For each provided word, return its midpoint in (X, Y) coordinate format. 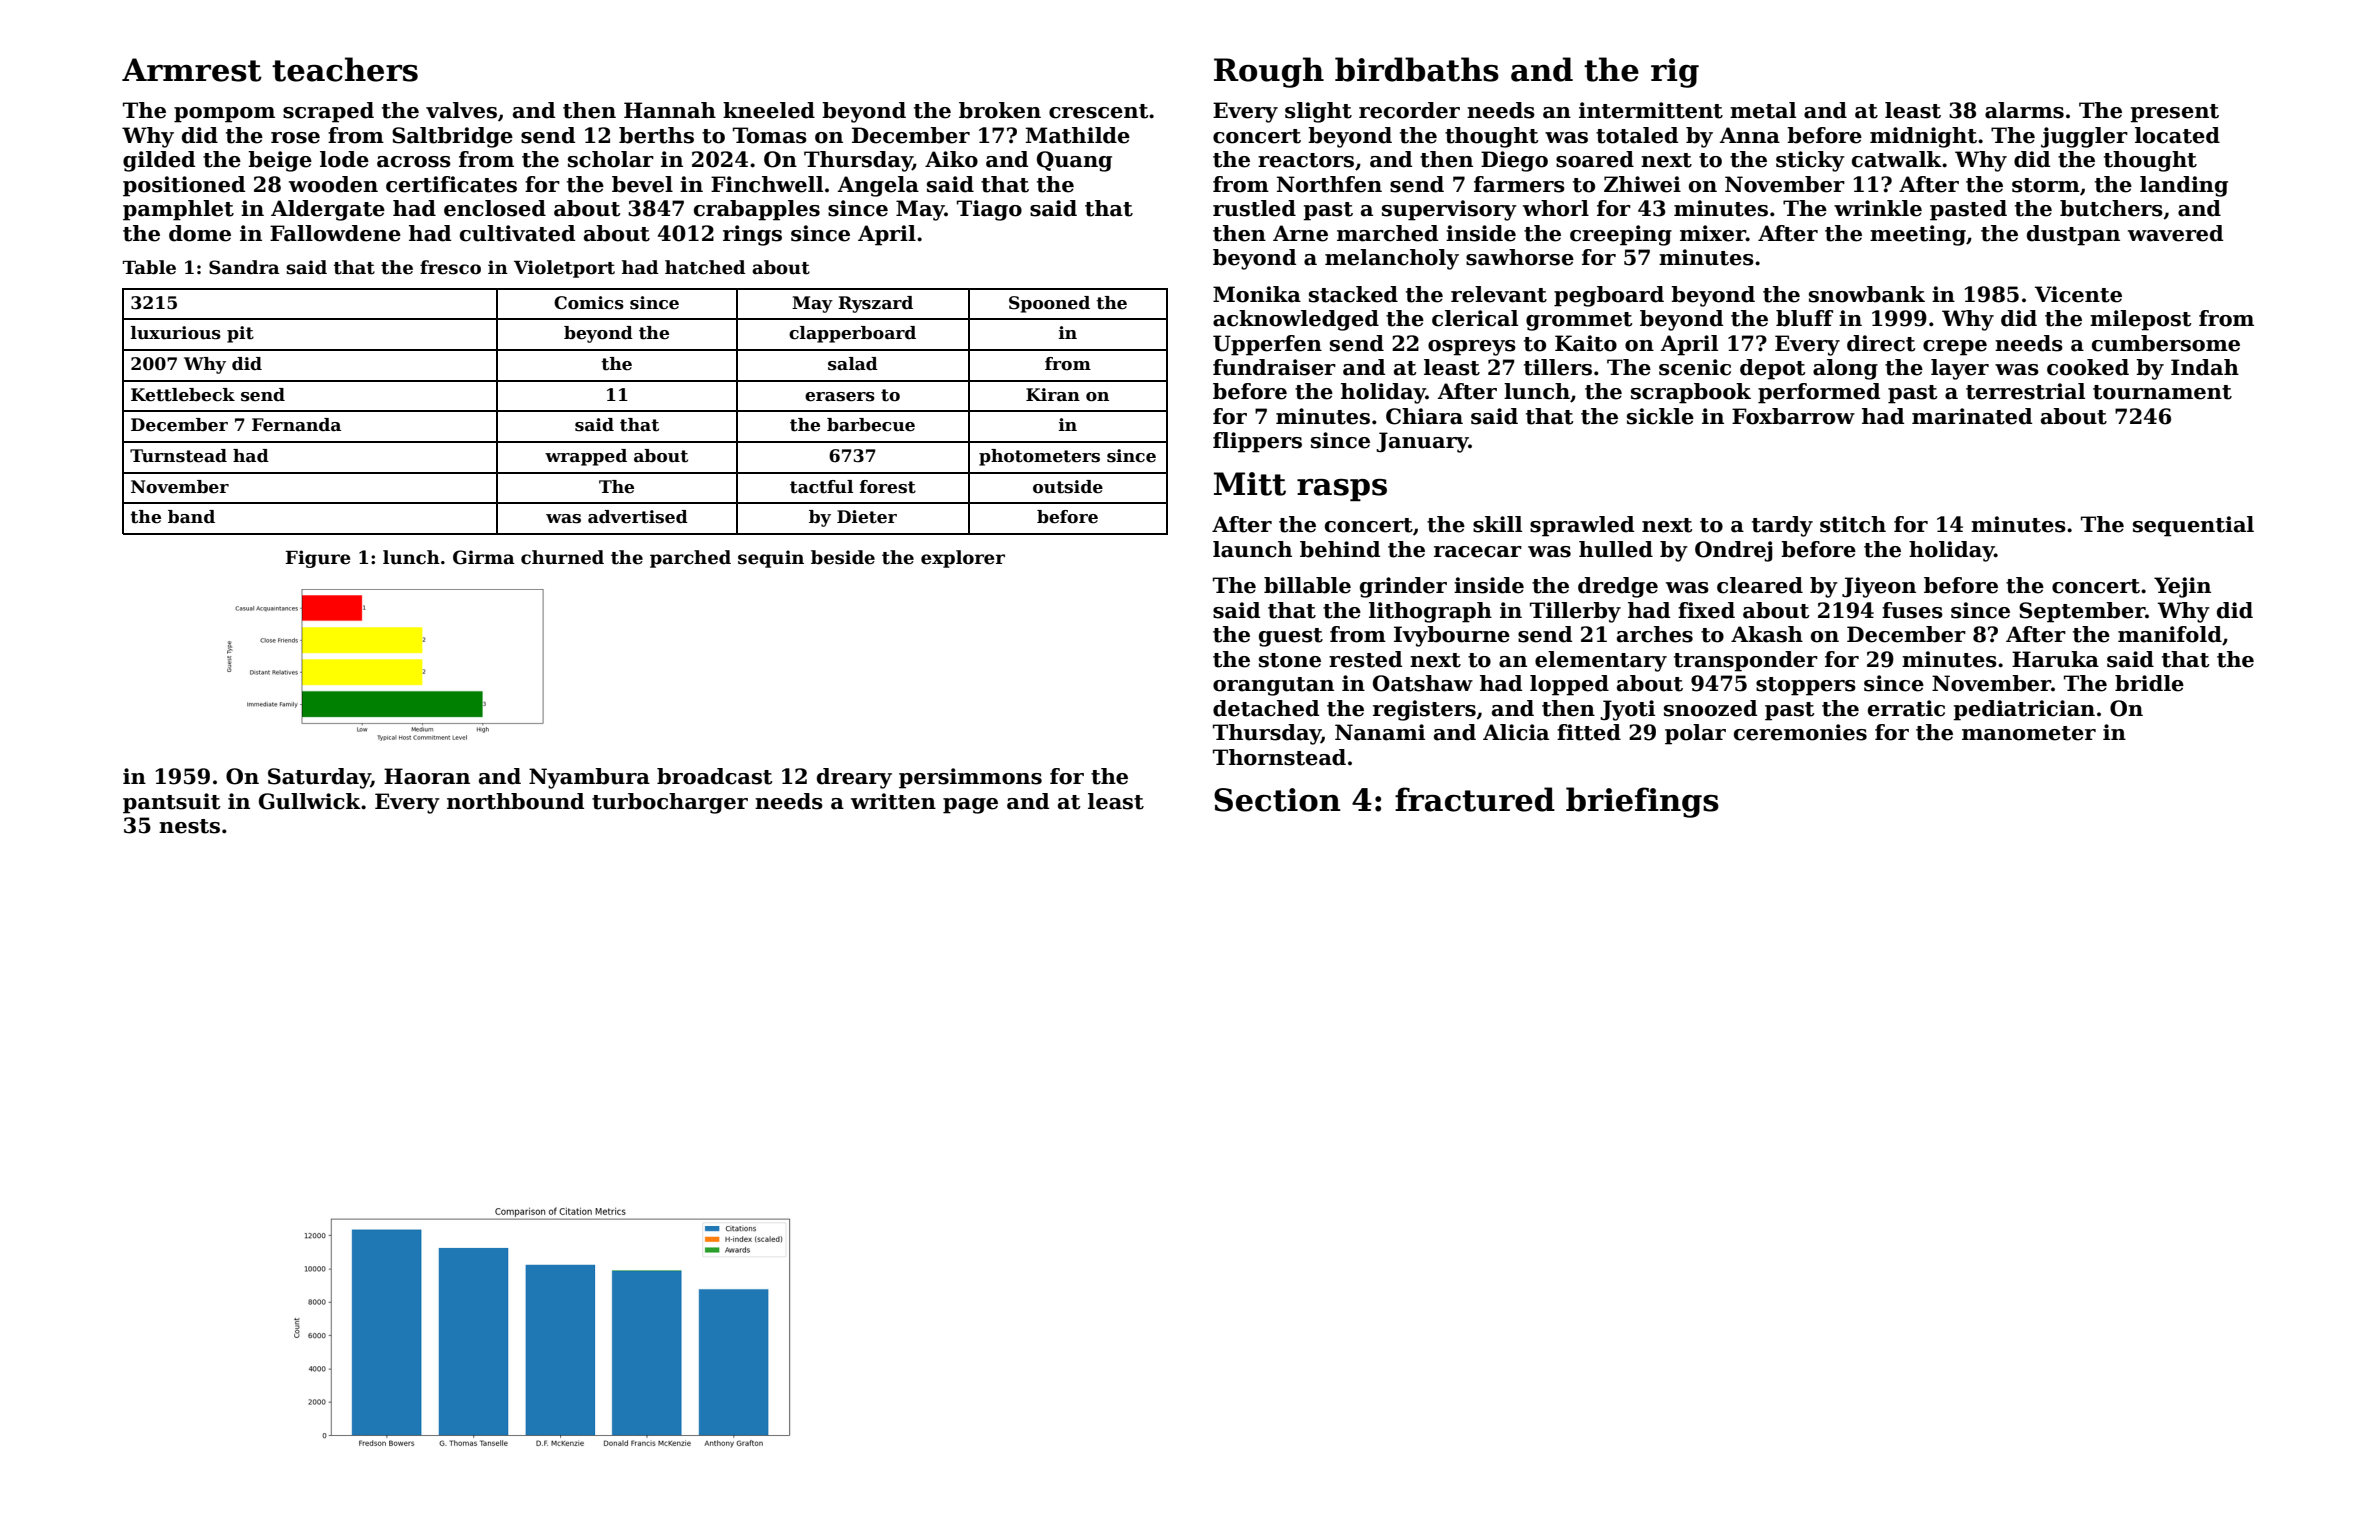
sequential (2193, 526)
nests (189, 826)
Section (1277, 800)
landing (2184, 186)
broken (1000, 110)
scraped (328, 112)
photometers (1039, 457)
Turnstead (178, 456)
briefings (1642, 802)
